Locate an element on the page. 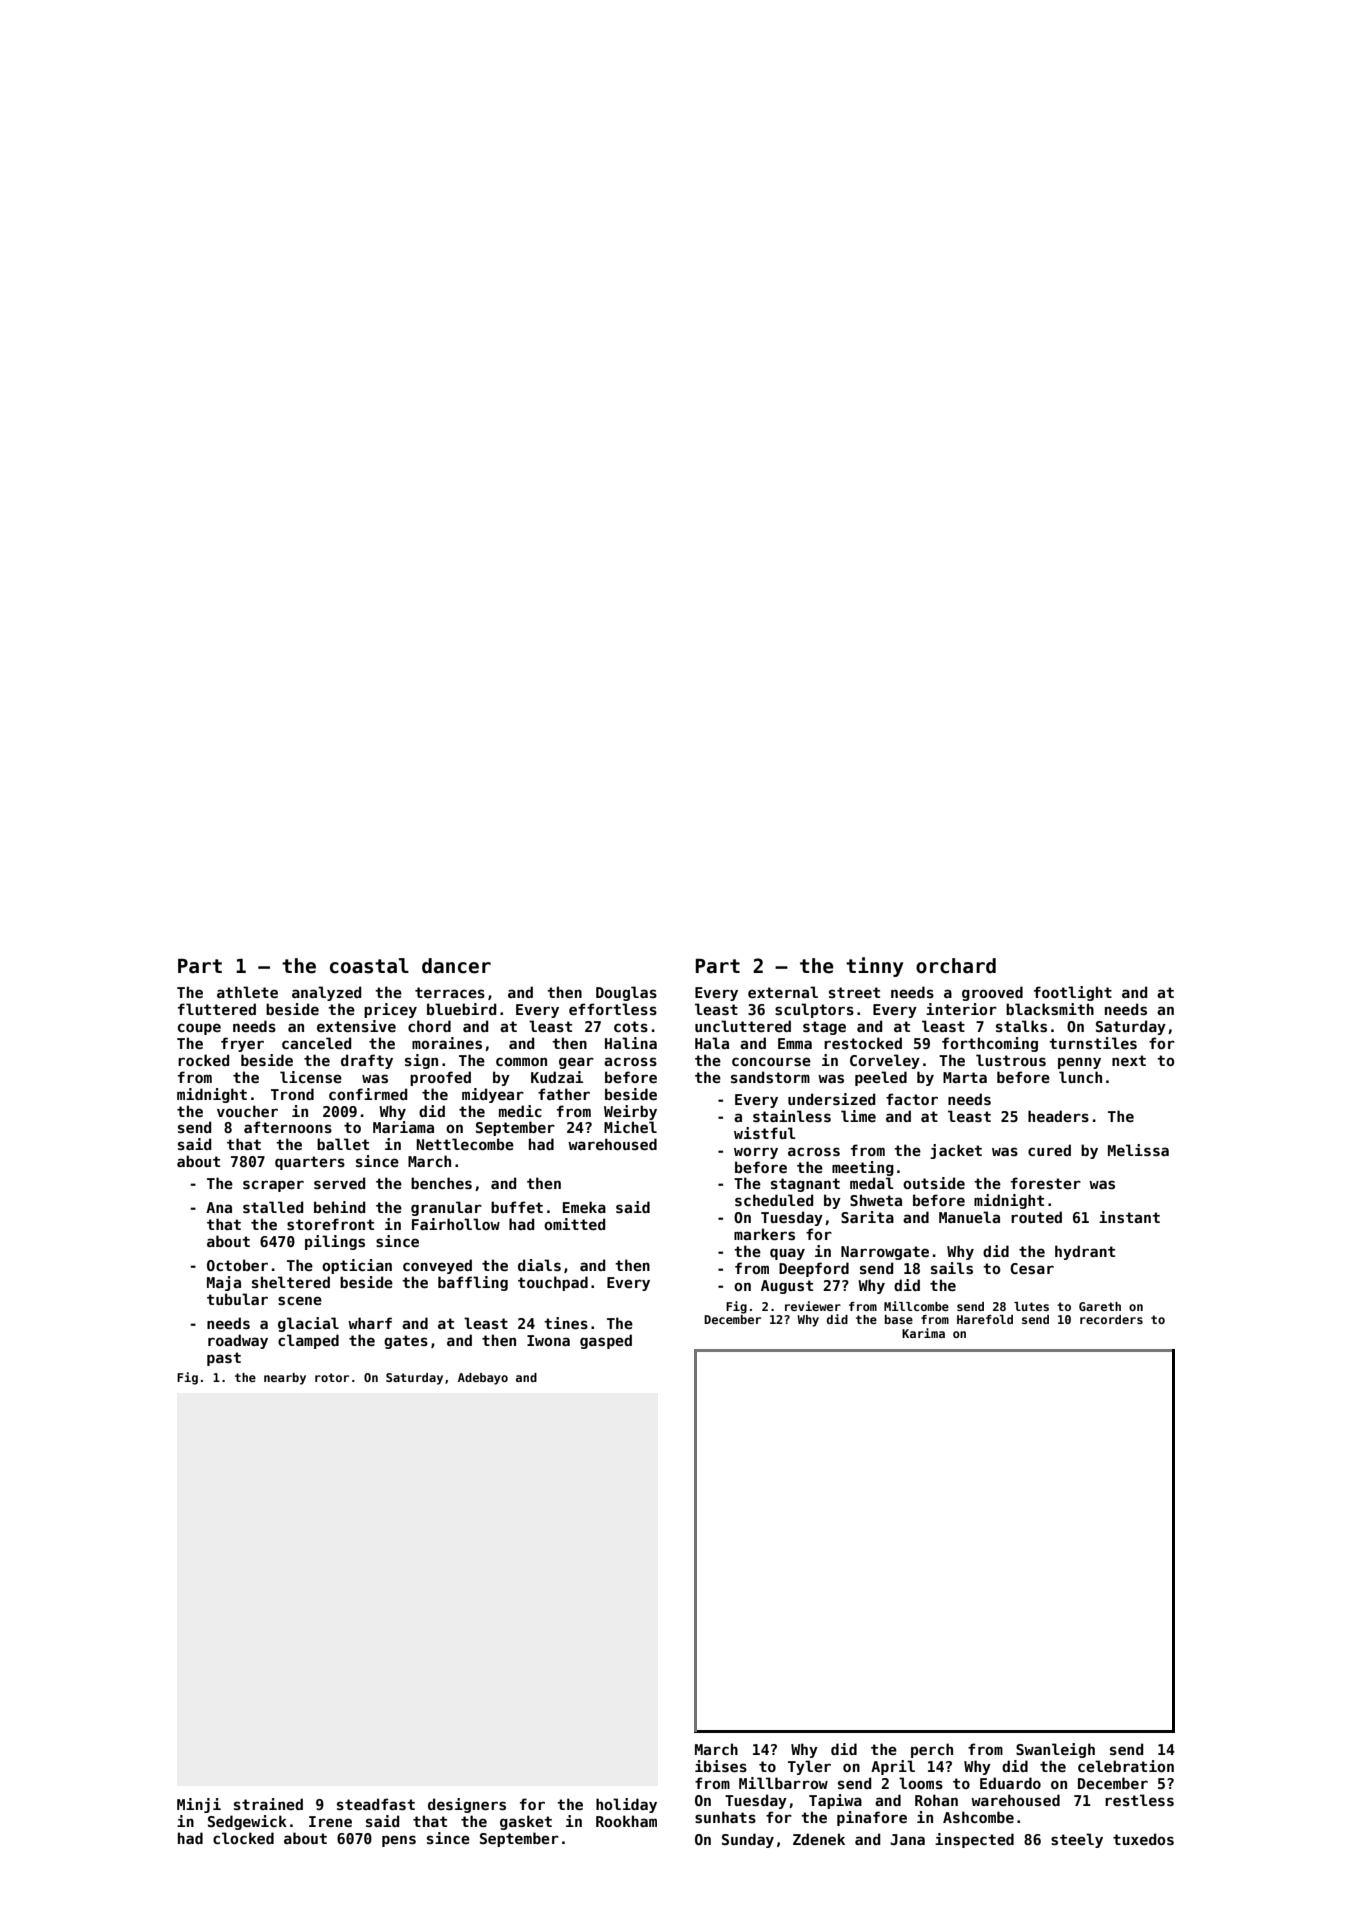 This document has height=1911, width=1352. perch is located at coordinates (932, 1750).
